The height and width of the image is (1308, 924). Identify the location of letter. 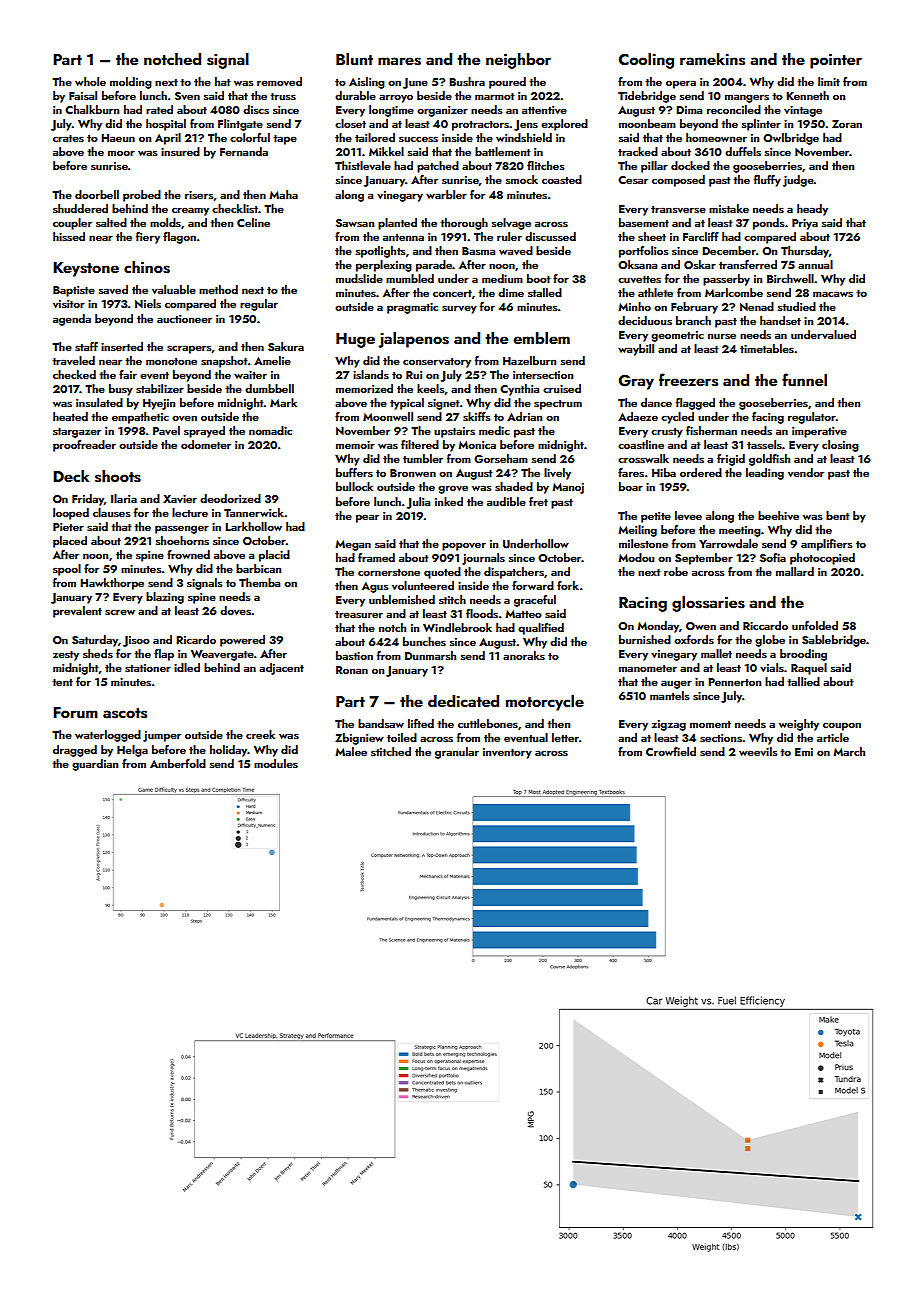
(565, 737).
